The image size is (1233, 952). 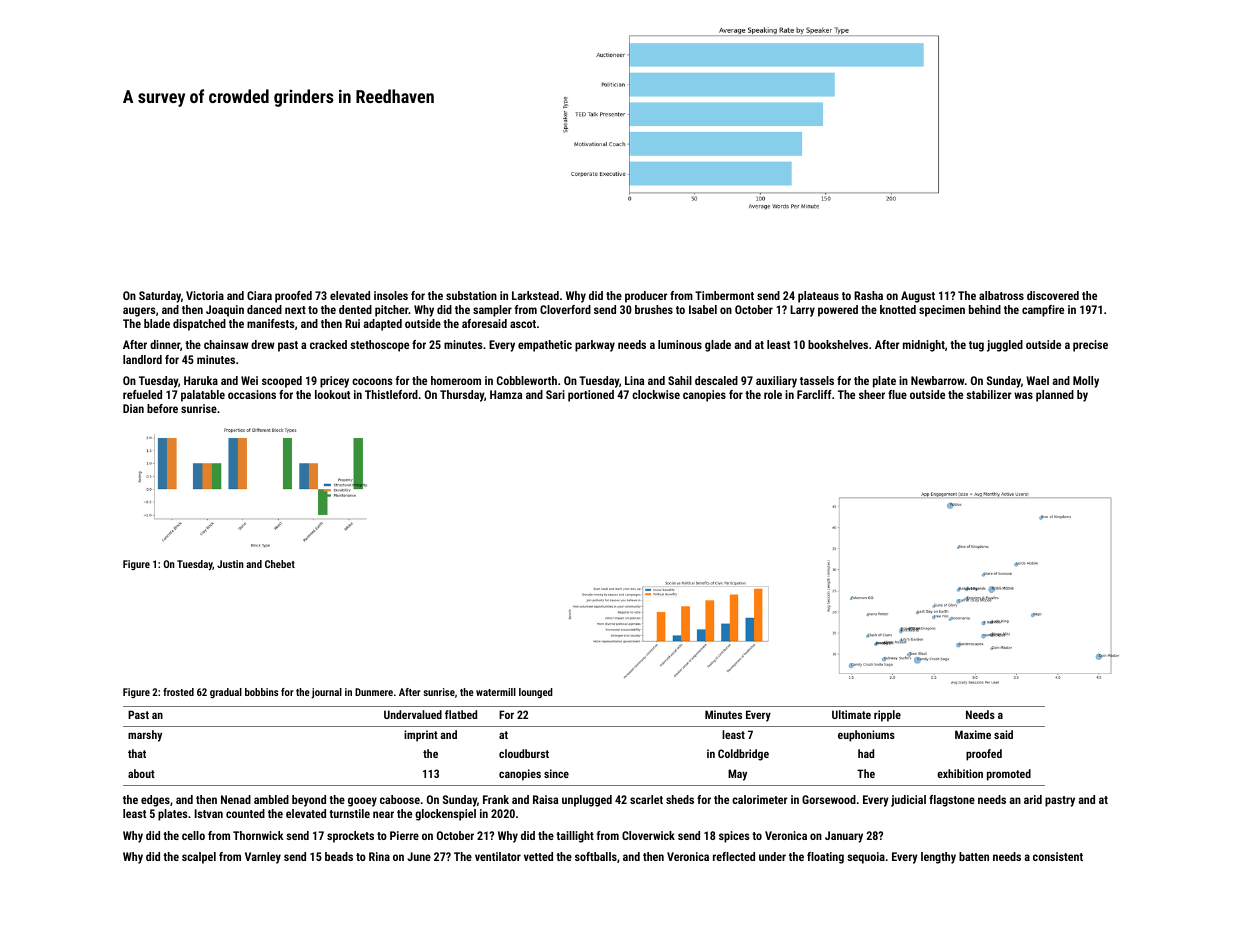 What do you see at coordinates (280, 564) in the image?
I see `Chebet` at bounding box center [280, 564].
